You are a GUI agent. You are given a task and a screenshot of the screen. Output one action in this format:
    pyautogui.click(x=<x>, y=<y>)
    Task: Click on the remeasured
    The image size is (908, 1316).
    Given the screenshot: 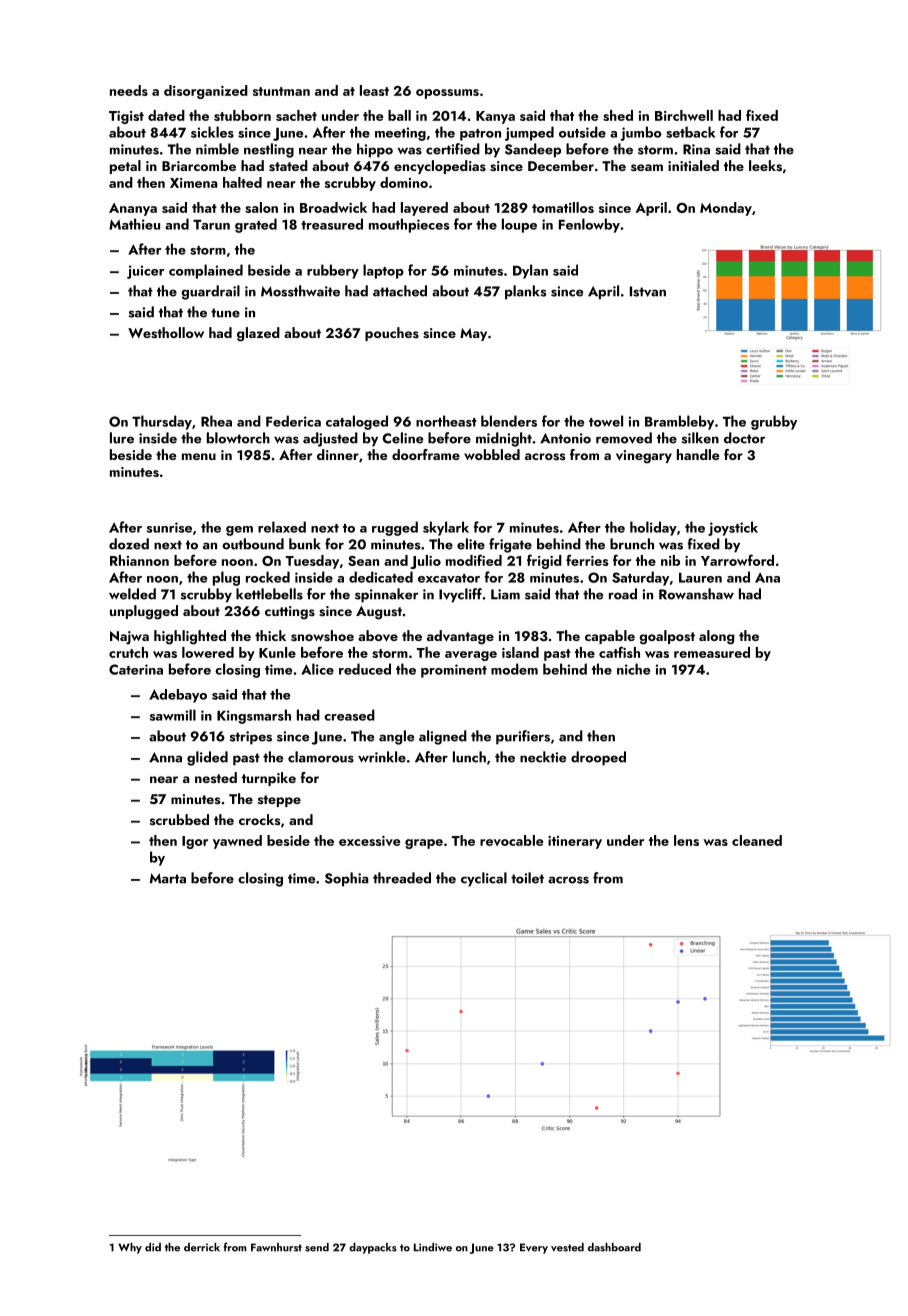 What is the action you would take?
    pyautogui.click(x=712, y=652)
